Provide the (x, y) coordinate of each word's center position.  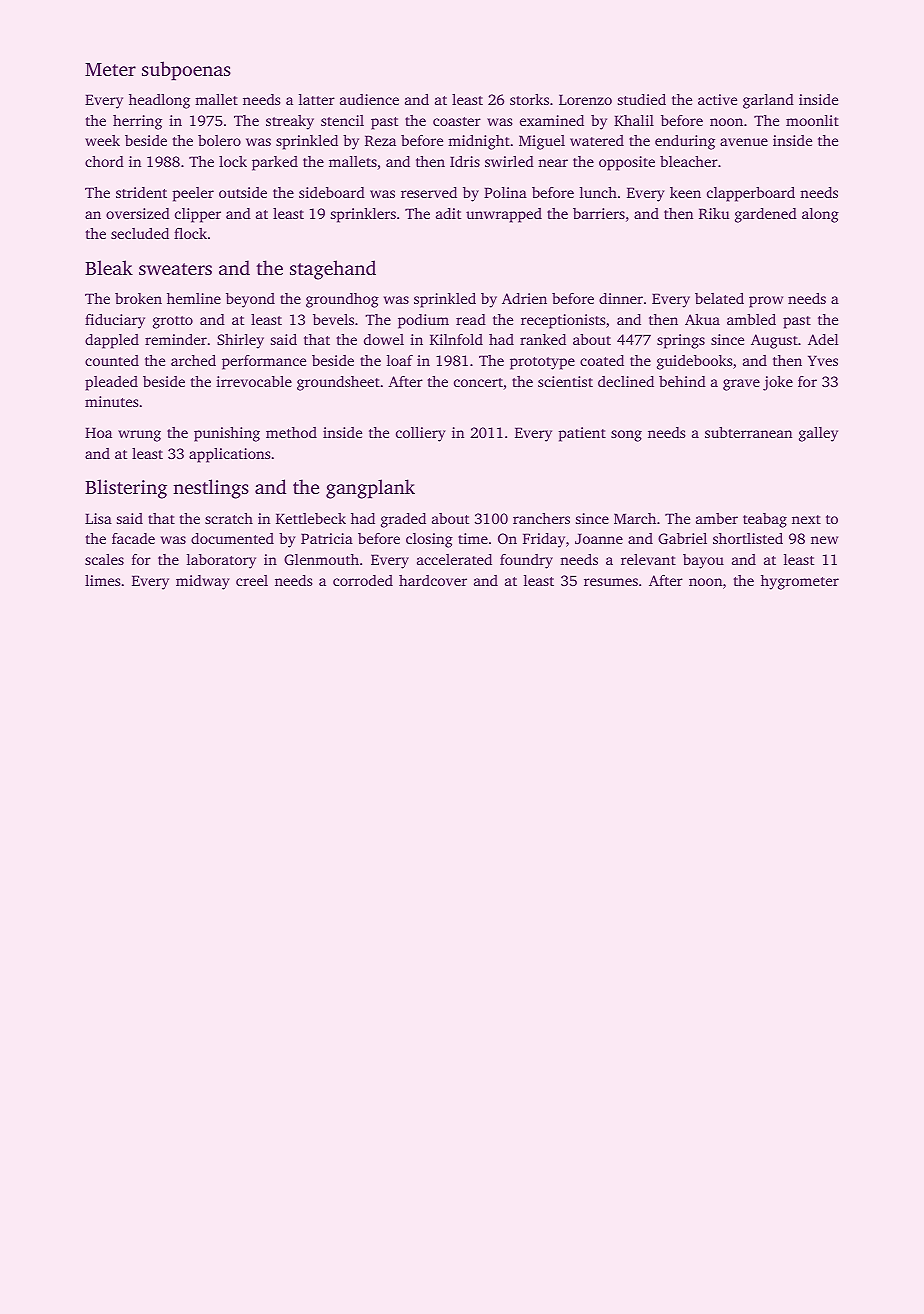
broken (138, 298)
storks (529, 99)
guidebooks (694, 362)
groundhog (342, 300)
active (717, 99)
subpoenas (186, 71)
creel (252, 580)
